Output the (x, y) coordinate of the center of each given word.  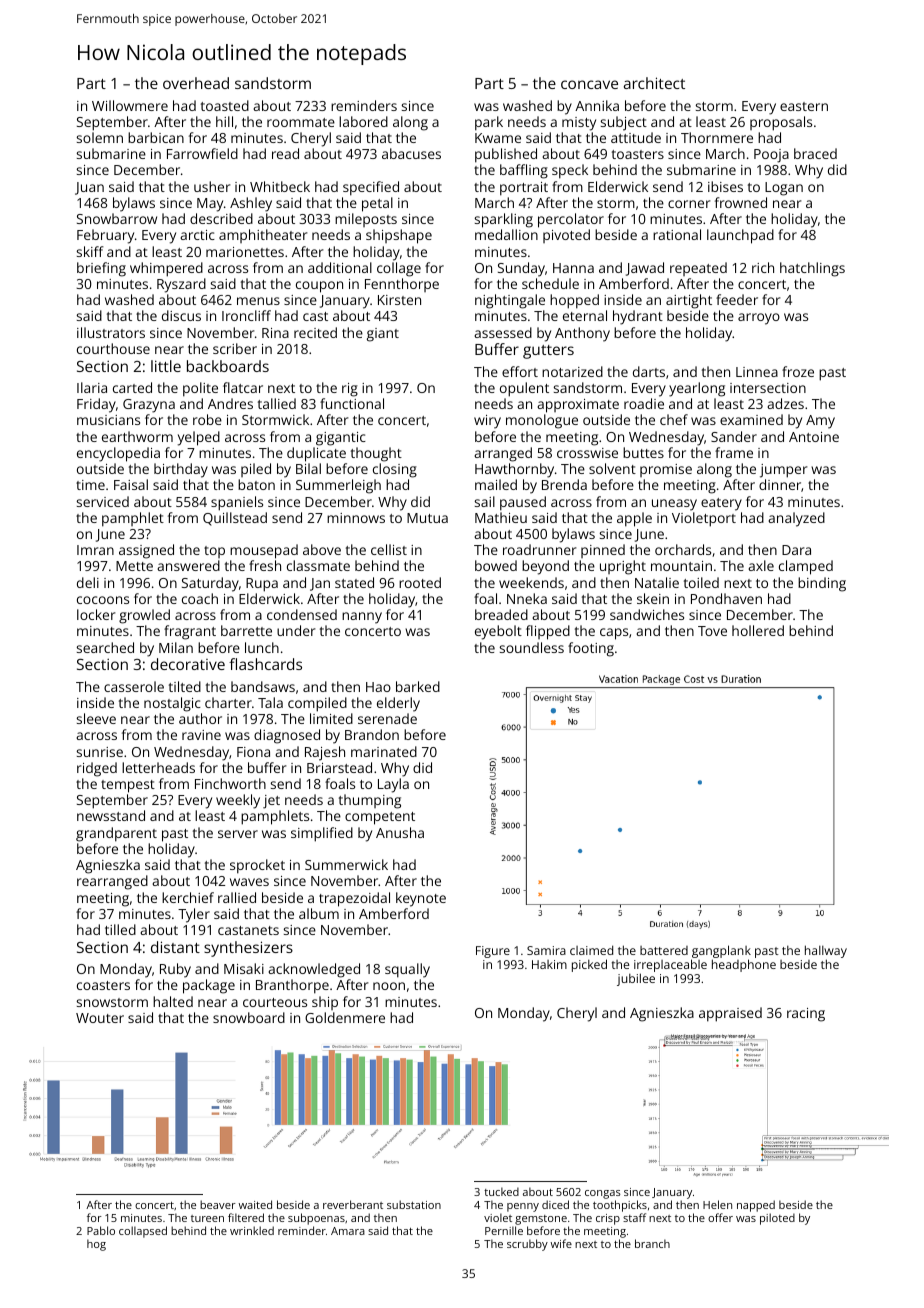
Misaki (244, 968)
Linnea (757, 372)
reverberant (353, 1204)
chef (674, 419)
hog (96, 1245)
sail (485, 501)
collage (399, 269)
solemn (100, 137)
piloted (777, 1219)
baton (256, 484)
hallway (826, 951)
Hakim (549, 964)
